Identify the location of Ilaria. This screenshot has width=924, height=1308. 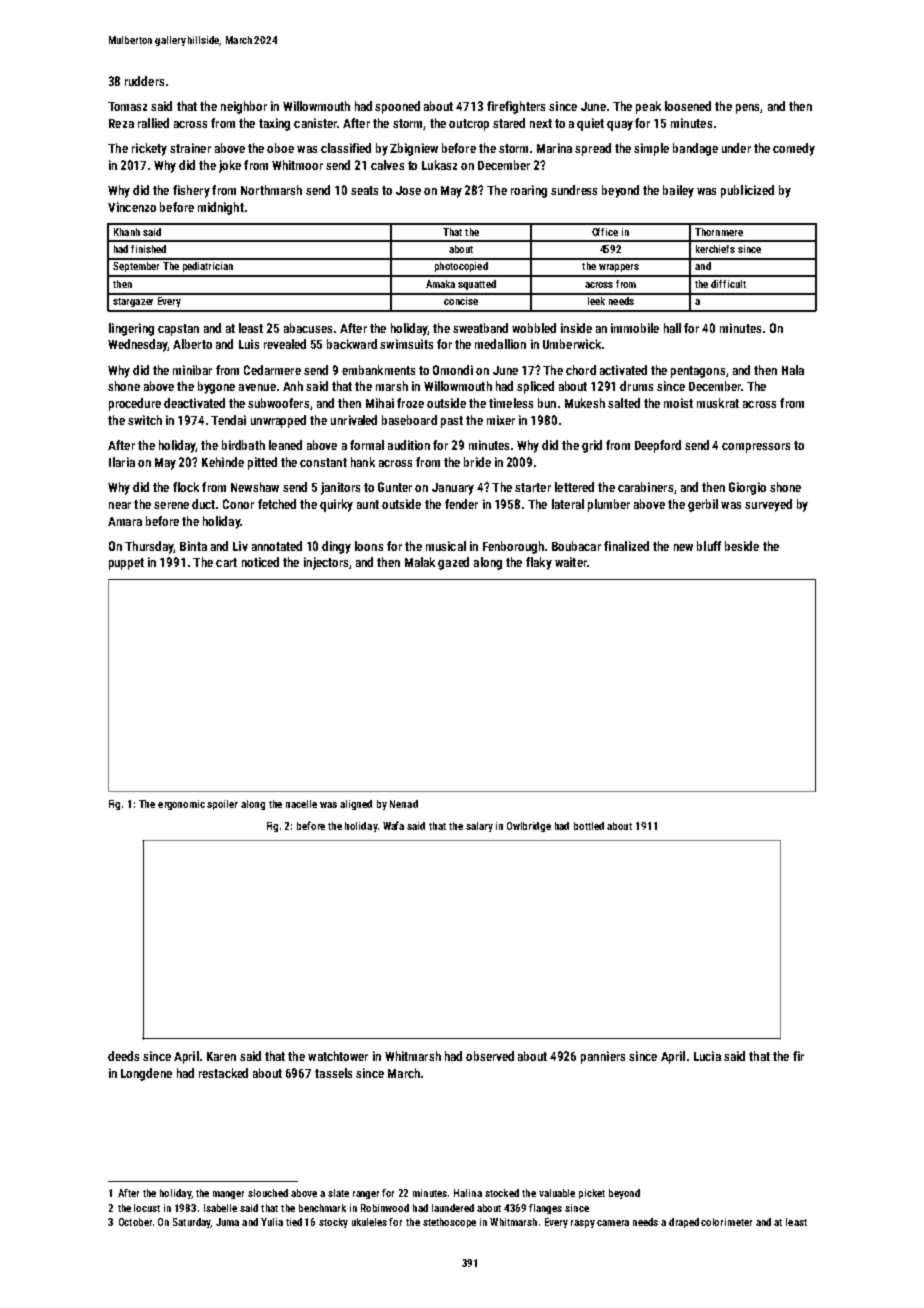
(122, 462).
